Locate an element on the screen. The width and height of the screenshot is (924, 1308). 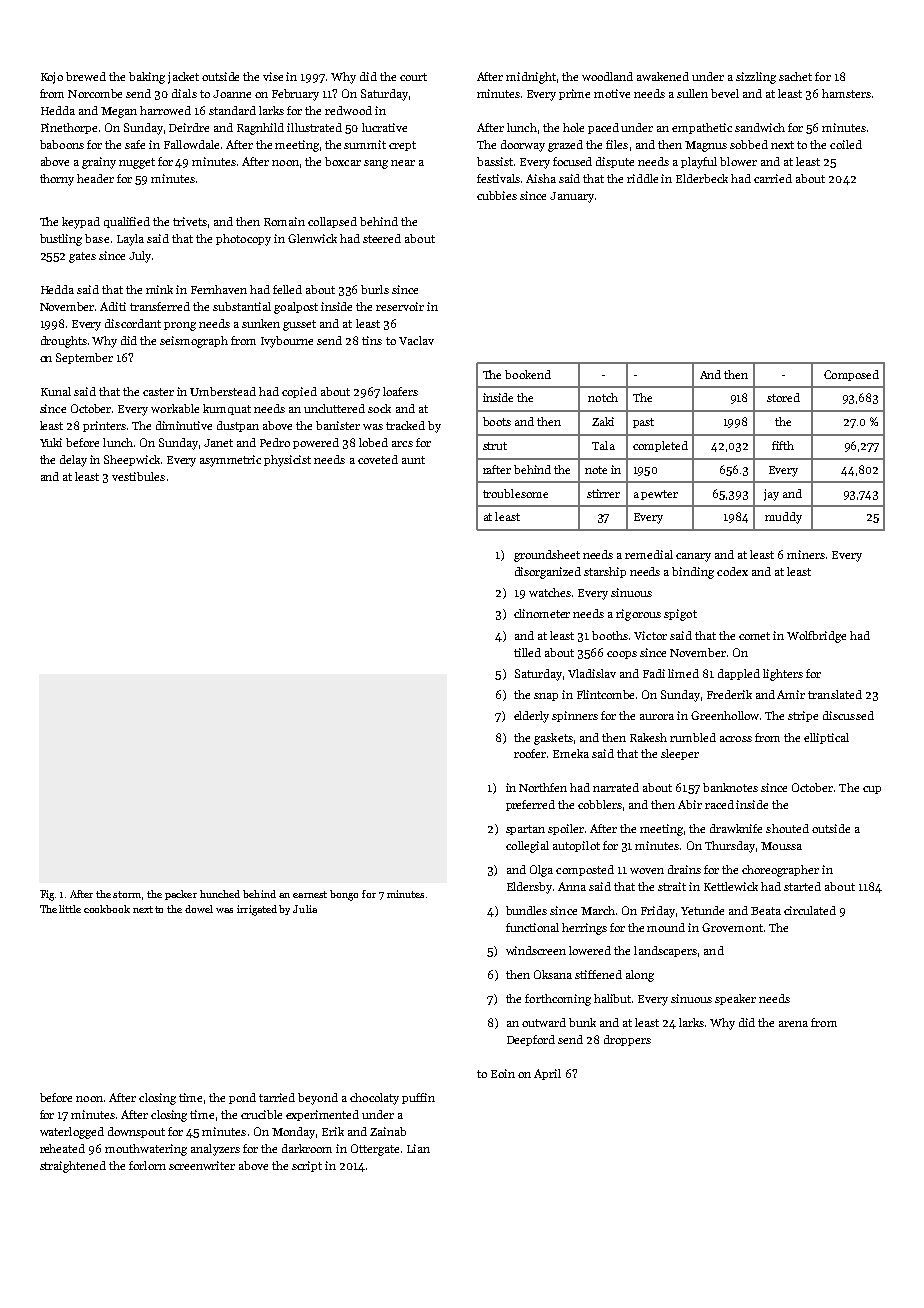
puffin is located at coordinates (418, 1098).
